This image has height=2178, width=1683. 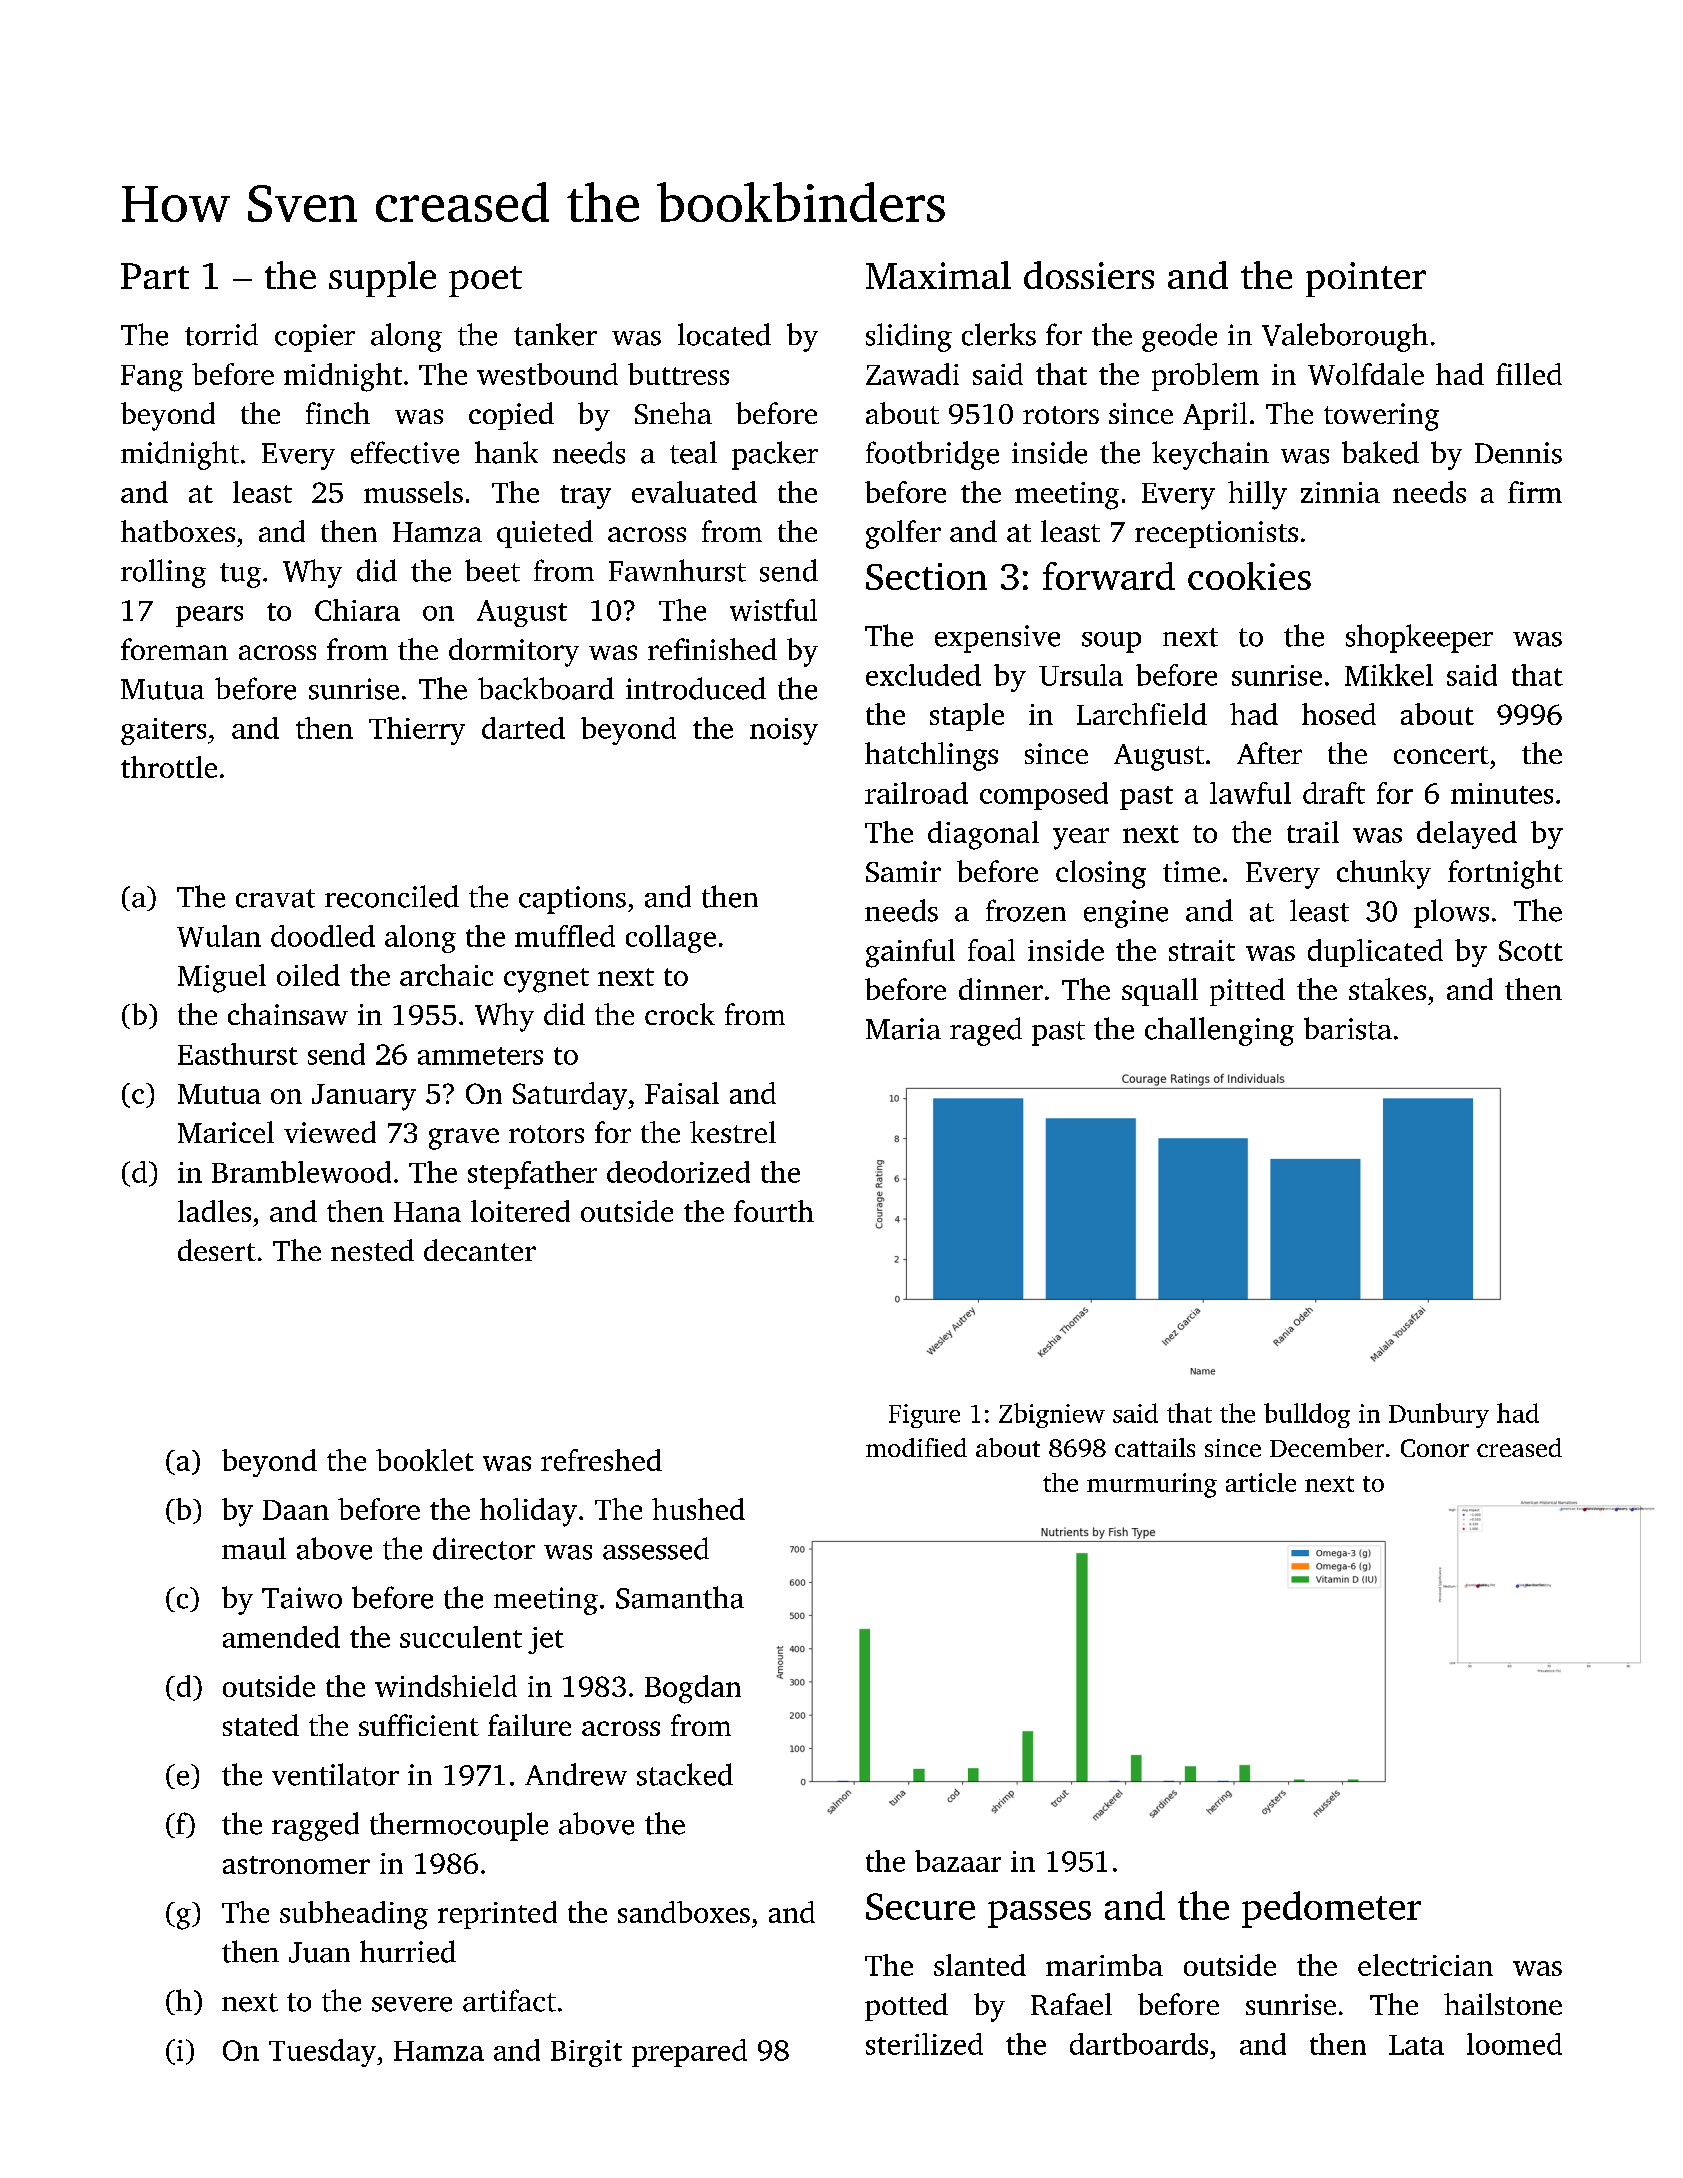 What do you see at coordinates (163, 573) in the image?
I see `rolling` at bounding box center [163, 573].
